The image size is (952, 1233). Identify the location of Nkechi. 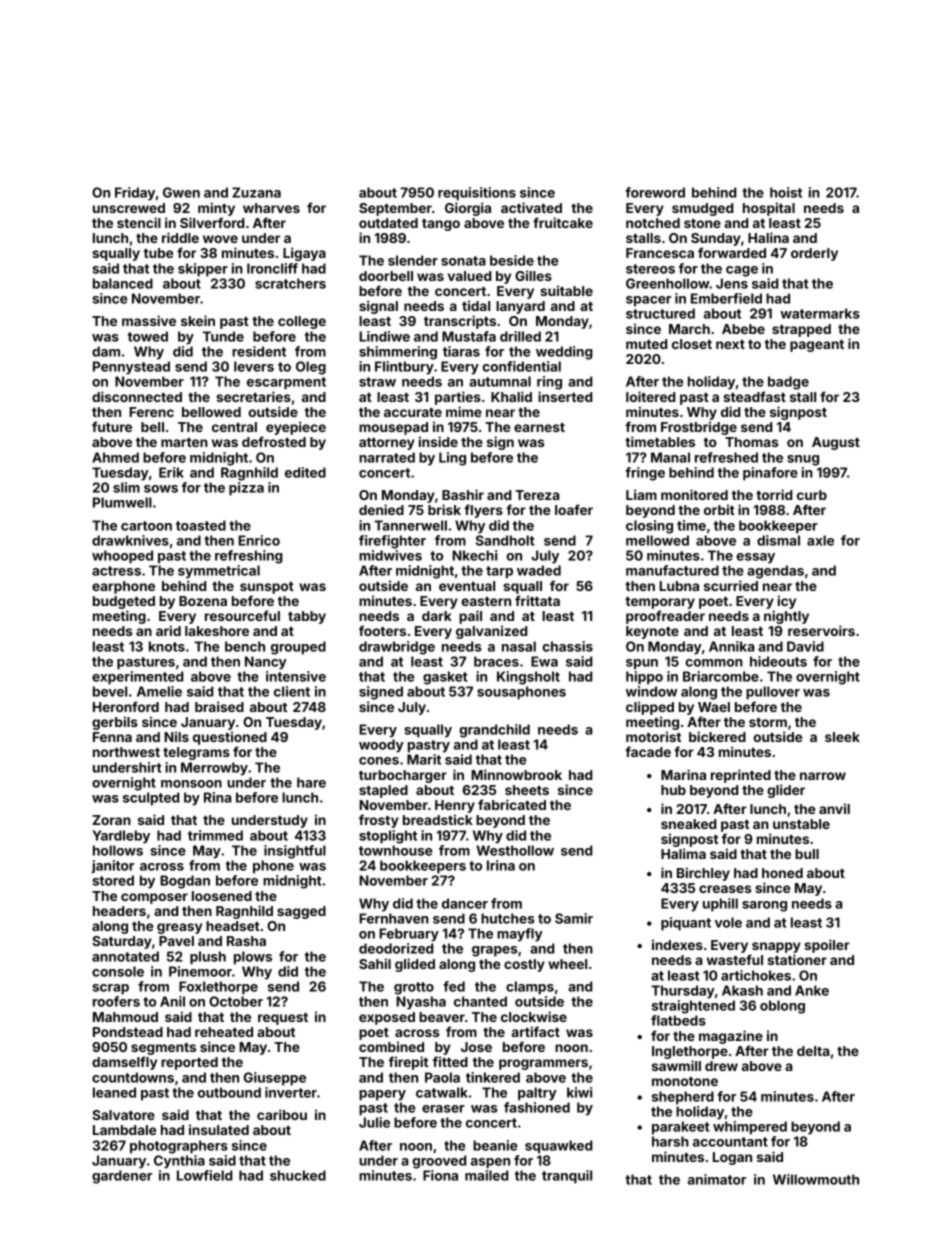
(474, 555).
